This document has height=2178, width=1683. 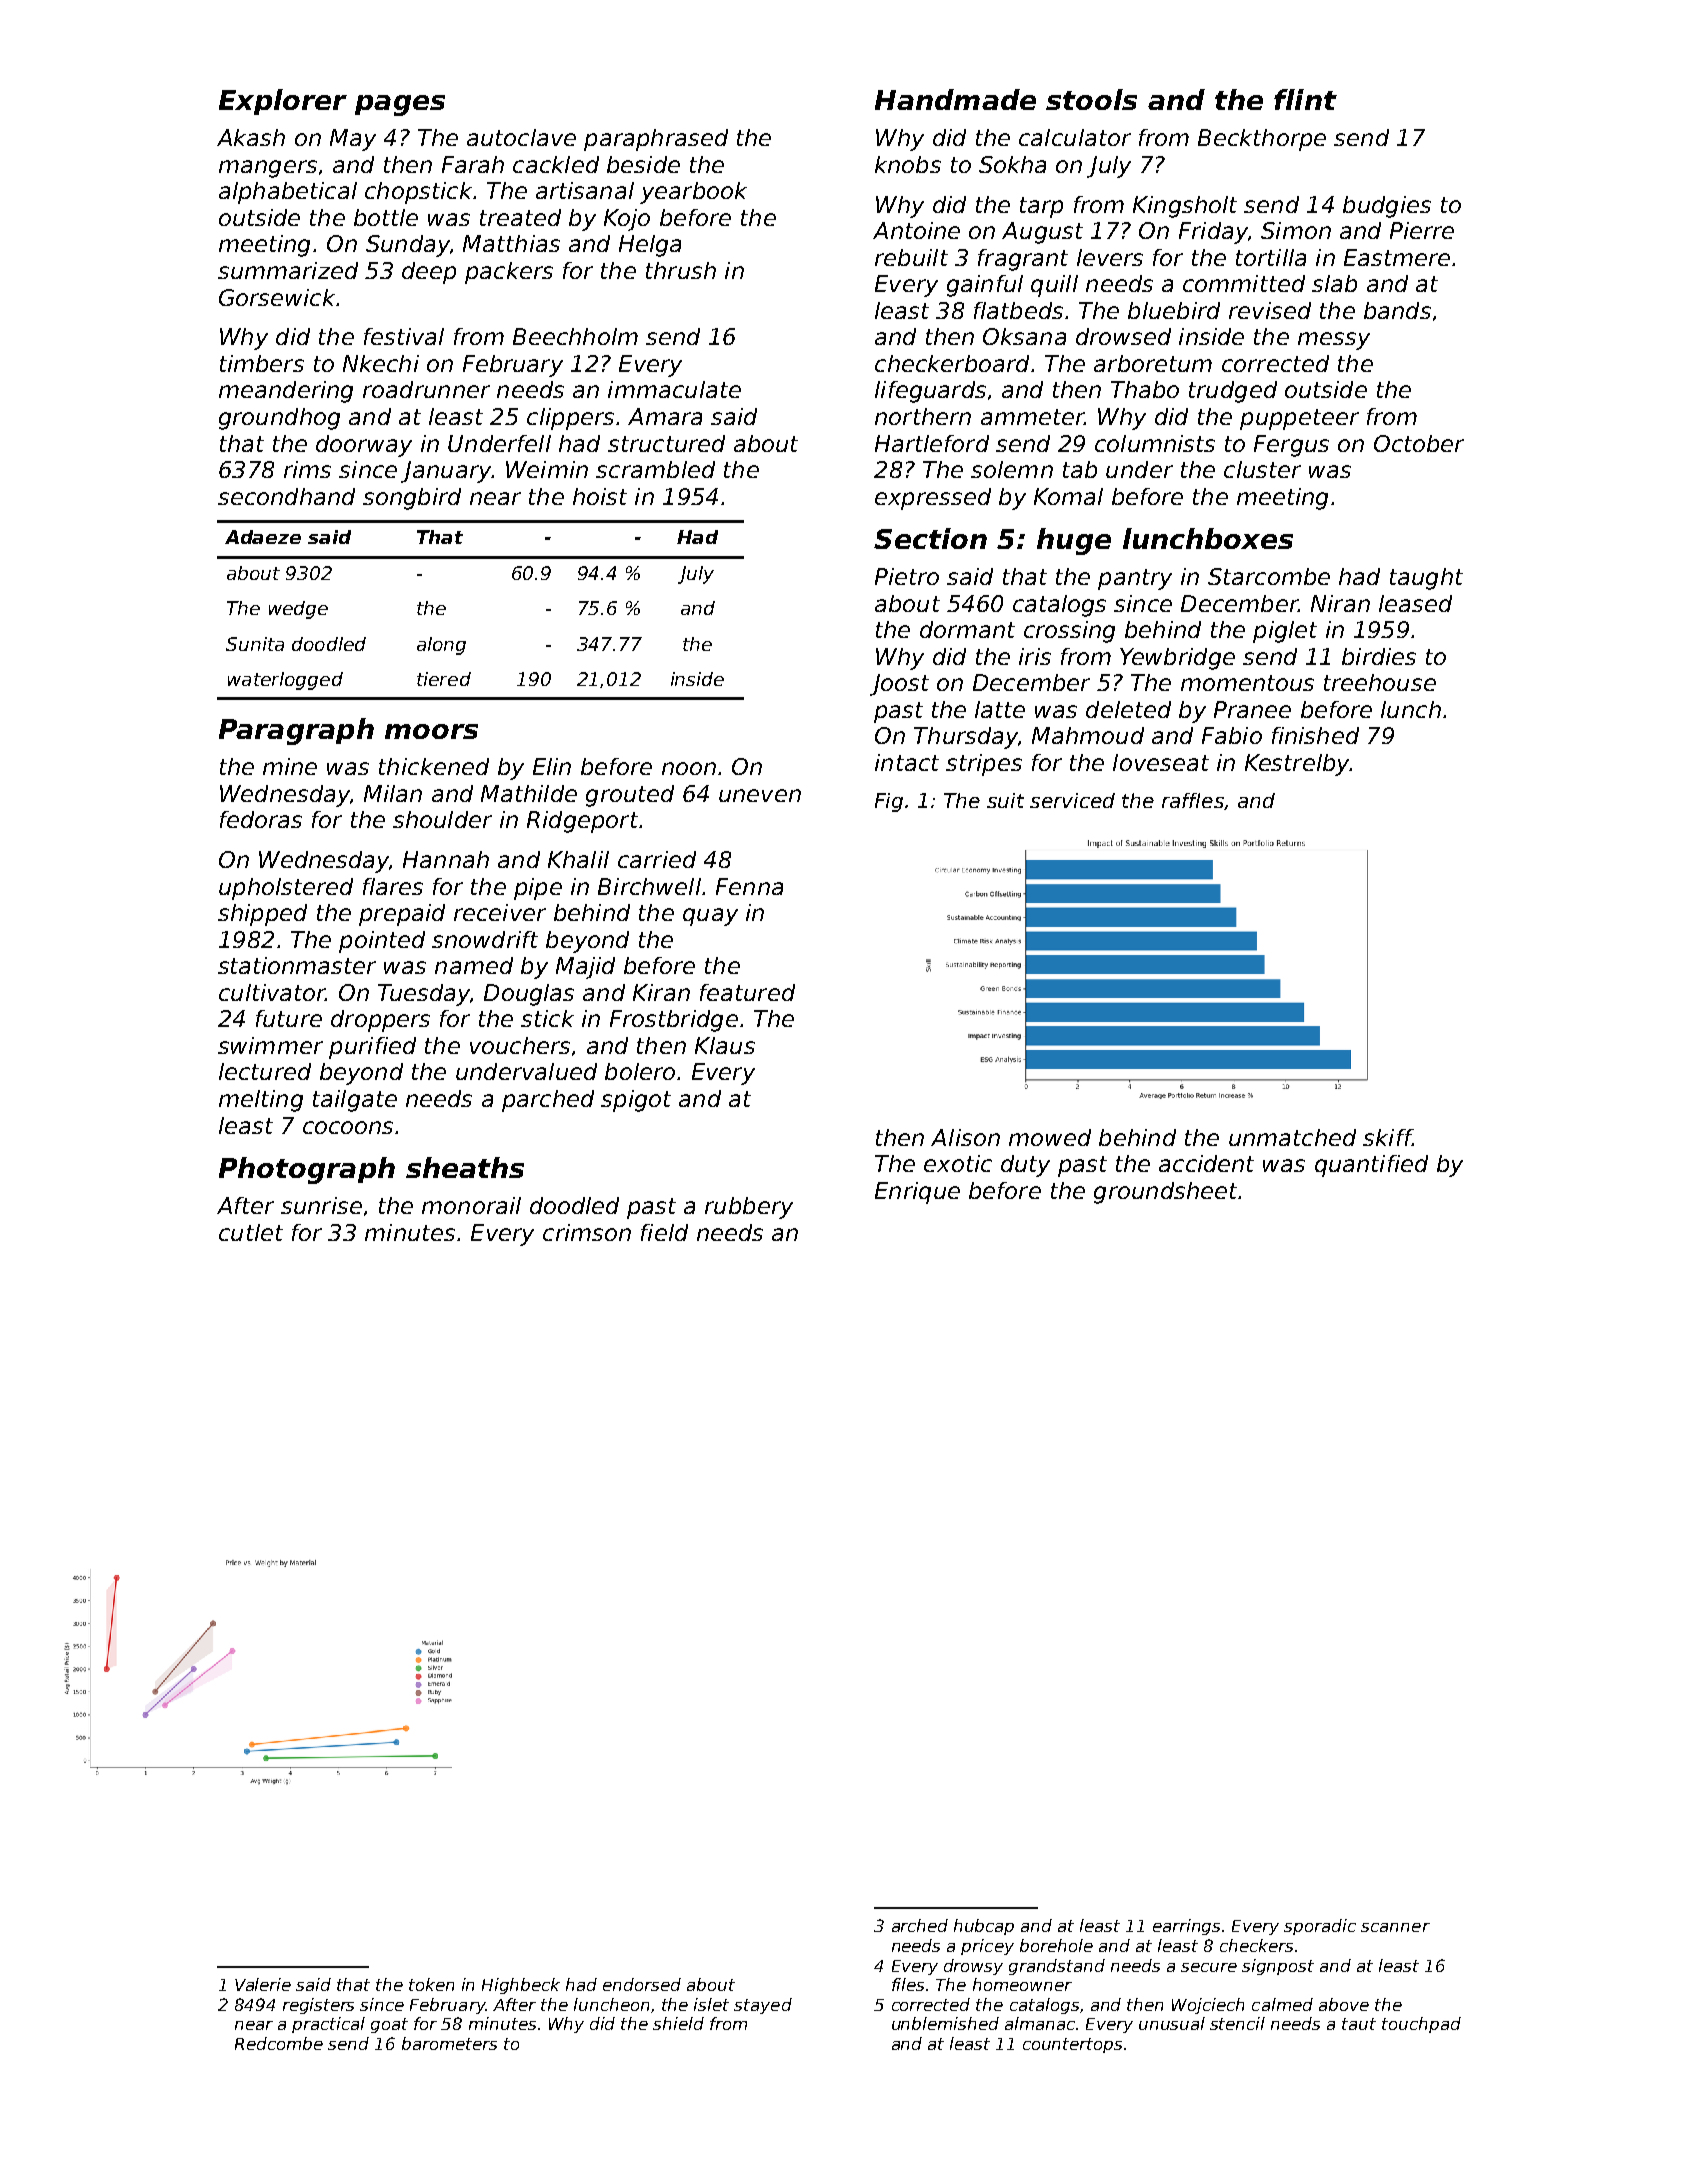 I want to click on cutlet, so click(x=251, y=1232).
